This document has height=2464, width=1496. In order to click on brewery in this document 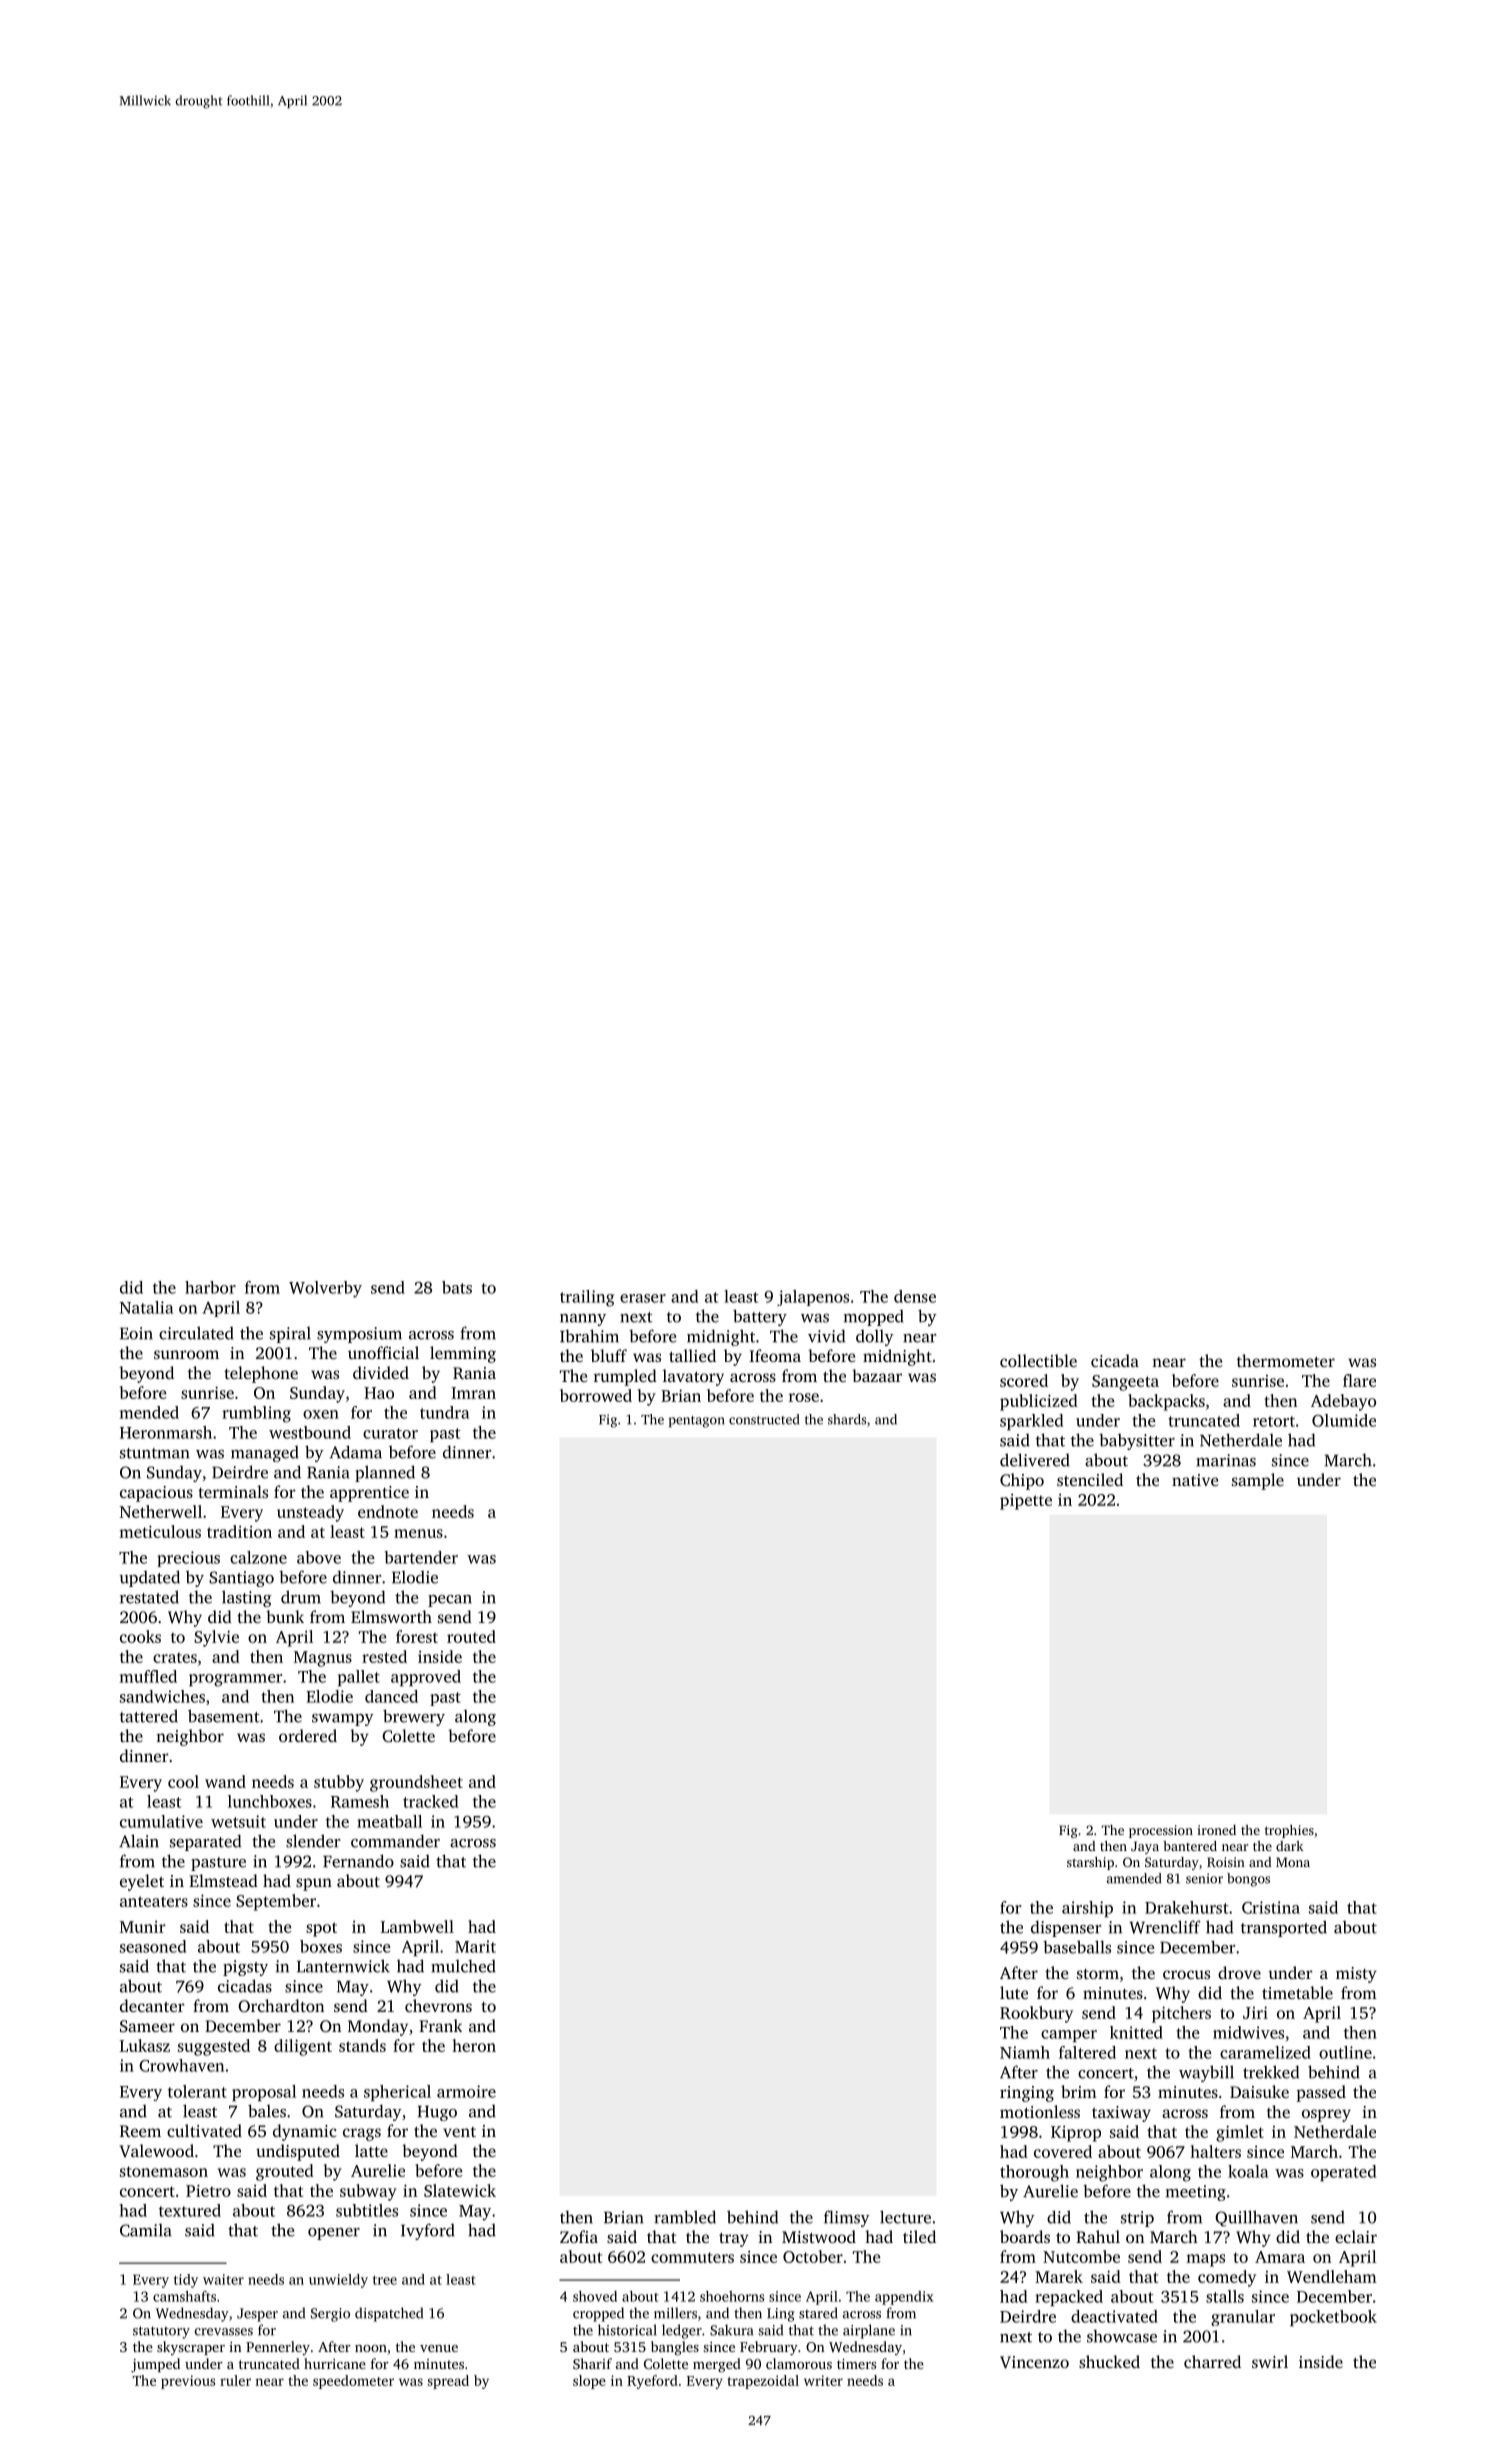, I will do `click(414, 1717)`.
